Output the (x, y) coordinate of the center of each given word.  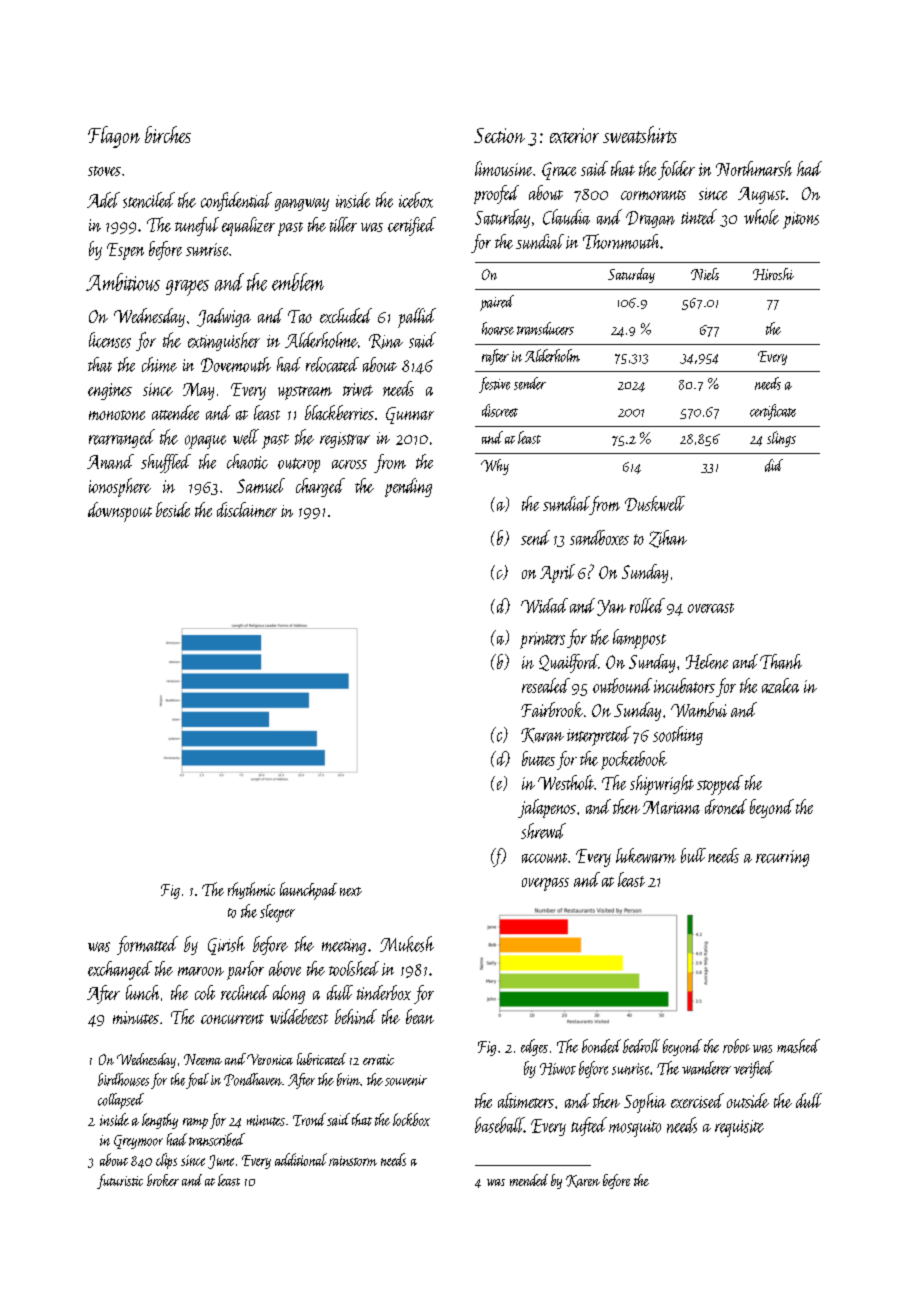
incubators (684, 685)
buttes (538, 758)
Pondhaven (253, 1079)
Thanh (781, 661)
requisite (739, 1128)
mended (529, 1180)
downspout (120, 512)
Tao (300, 316)
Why (495, 467)
